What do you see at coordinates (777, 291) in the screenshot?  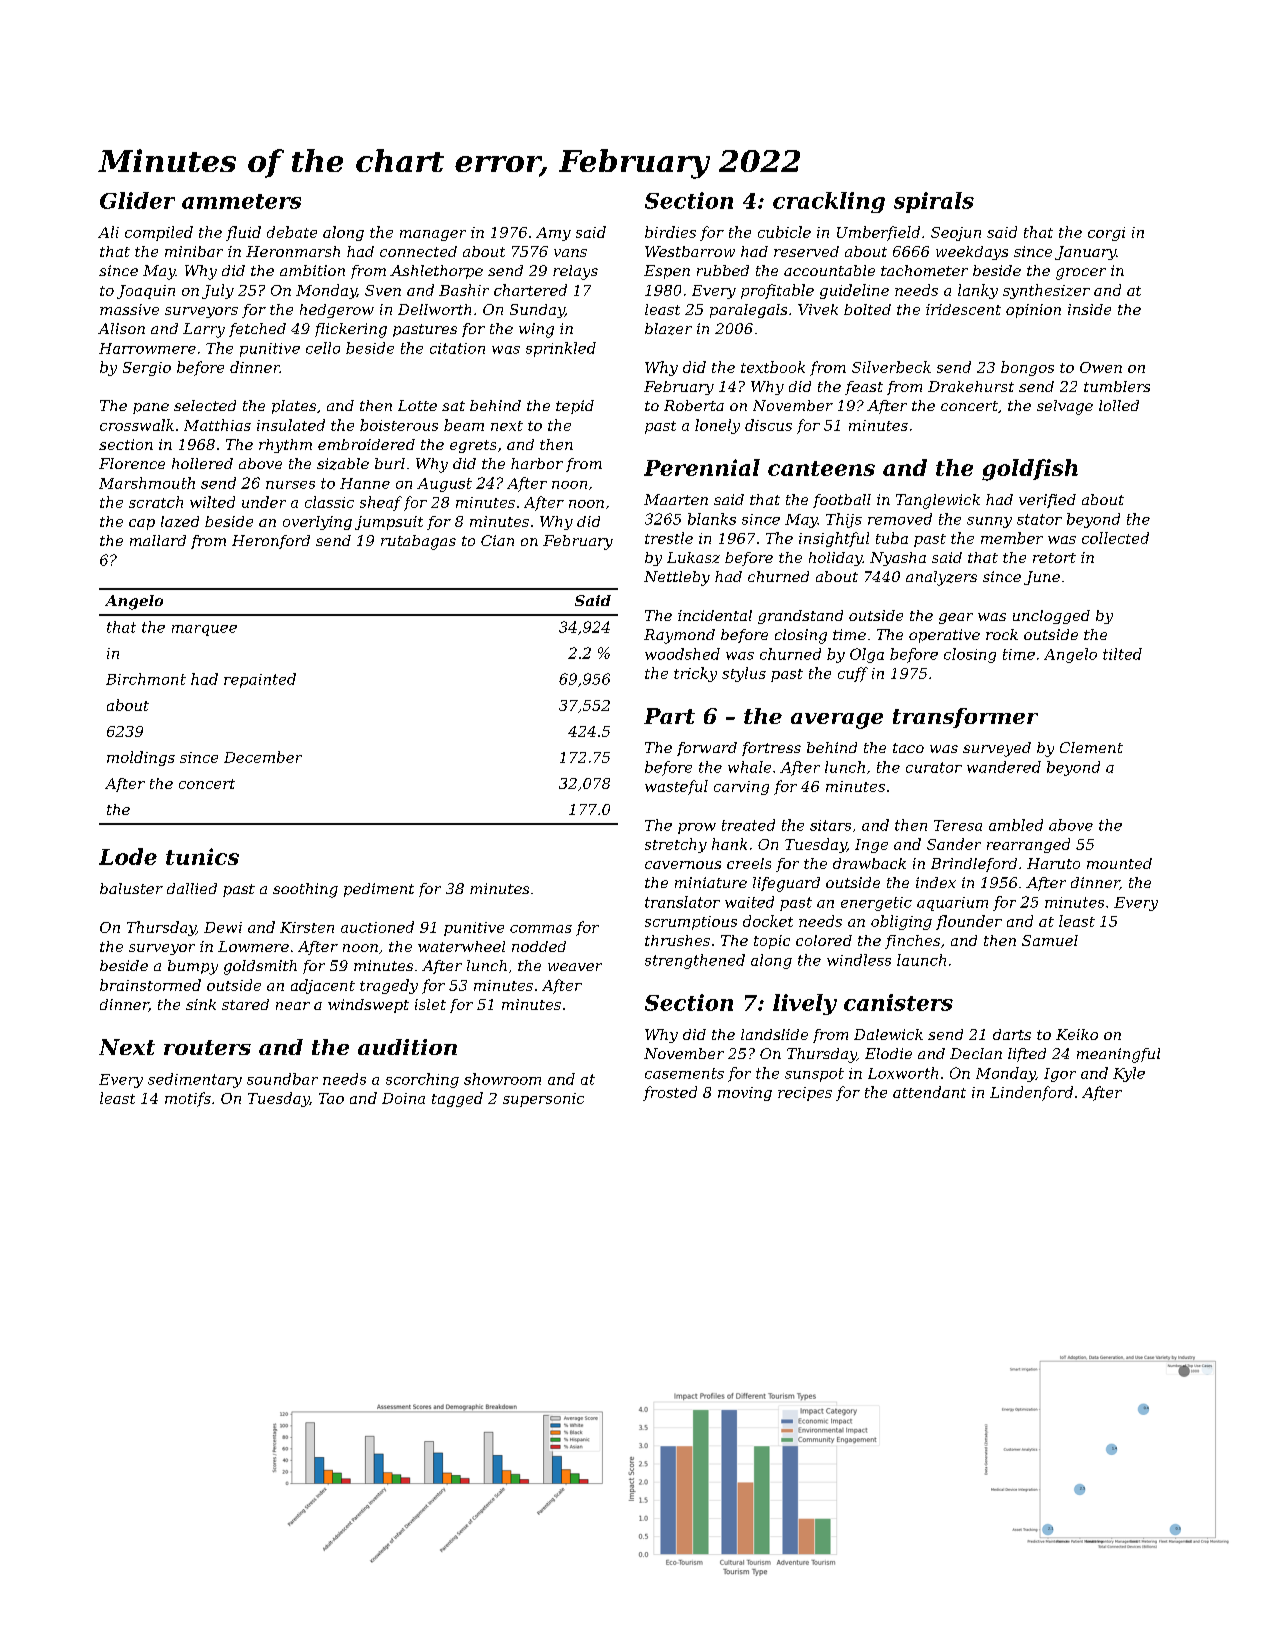 I see `profitable` at bounding box center [777, 291].
